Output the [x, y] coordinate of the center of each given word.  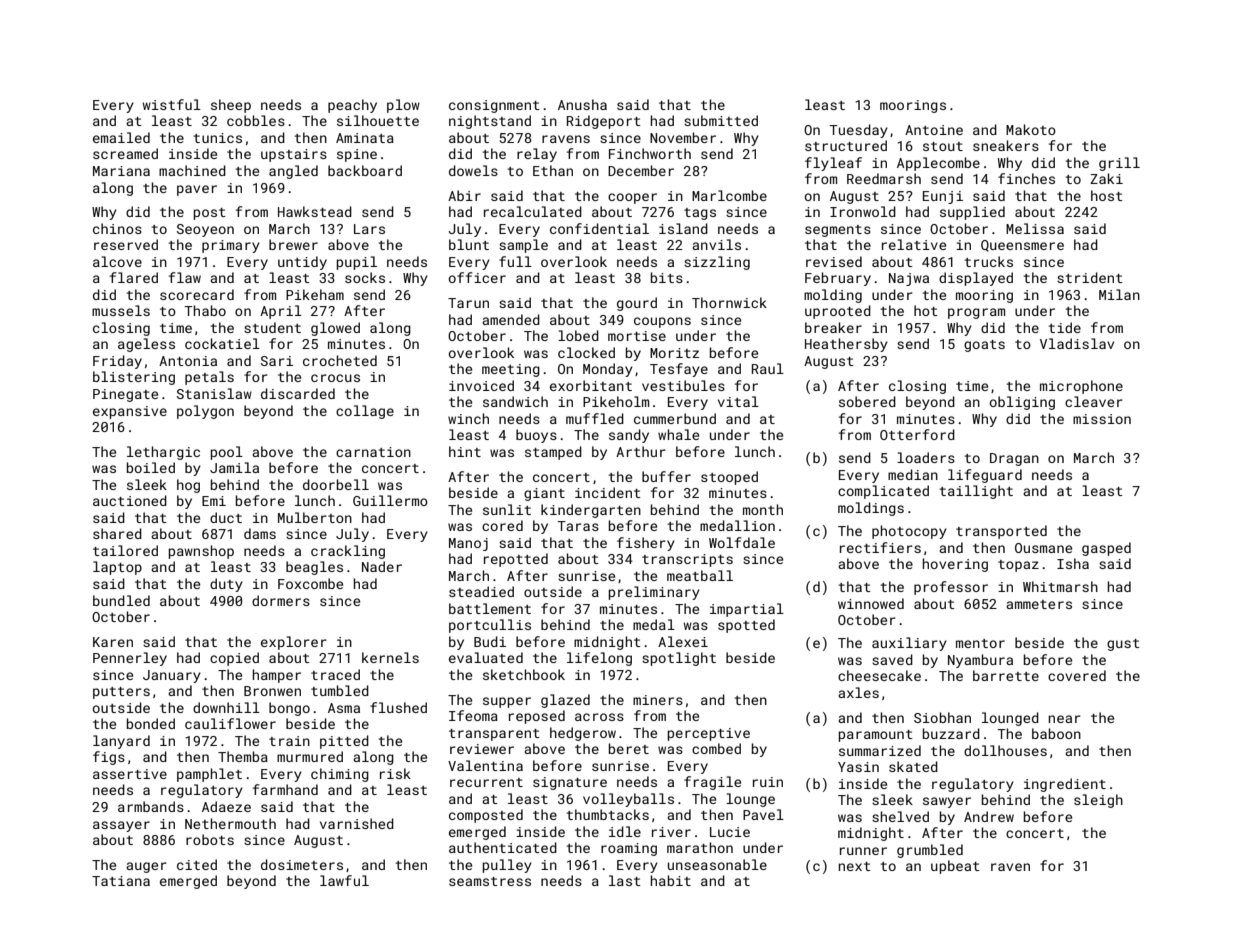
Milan [1119, 294]
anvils [716, 244]
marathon [700, 847]
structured [846, 145]
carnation [373, 452]
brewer [293, 244]
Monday [608, 370]
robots [210, 839]
